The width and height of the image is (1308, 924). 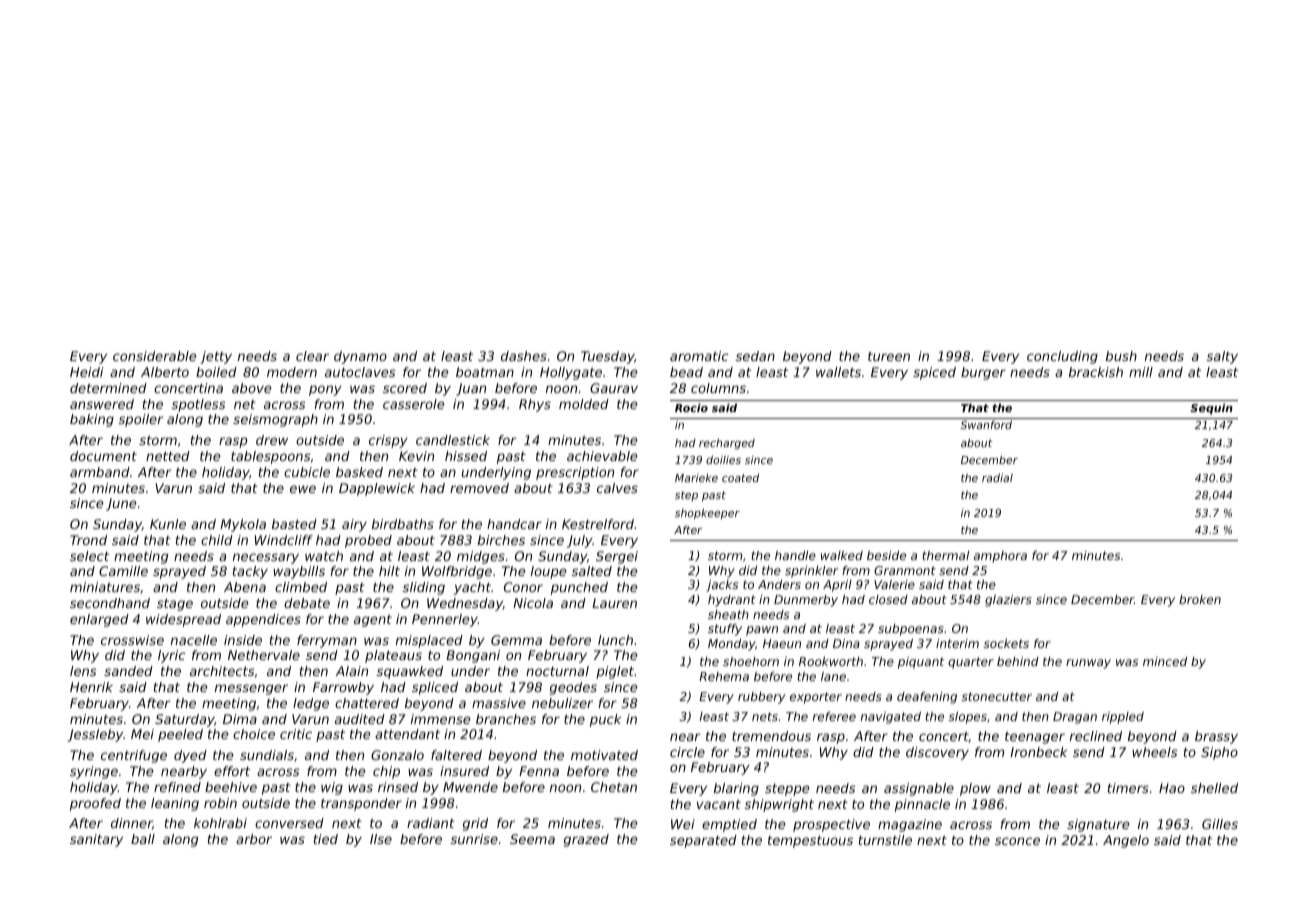 What do you see at coordinates (312, 356) in the image?
I see `clear` at bounding box center [312, 356].
